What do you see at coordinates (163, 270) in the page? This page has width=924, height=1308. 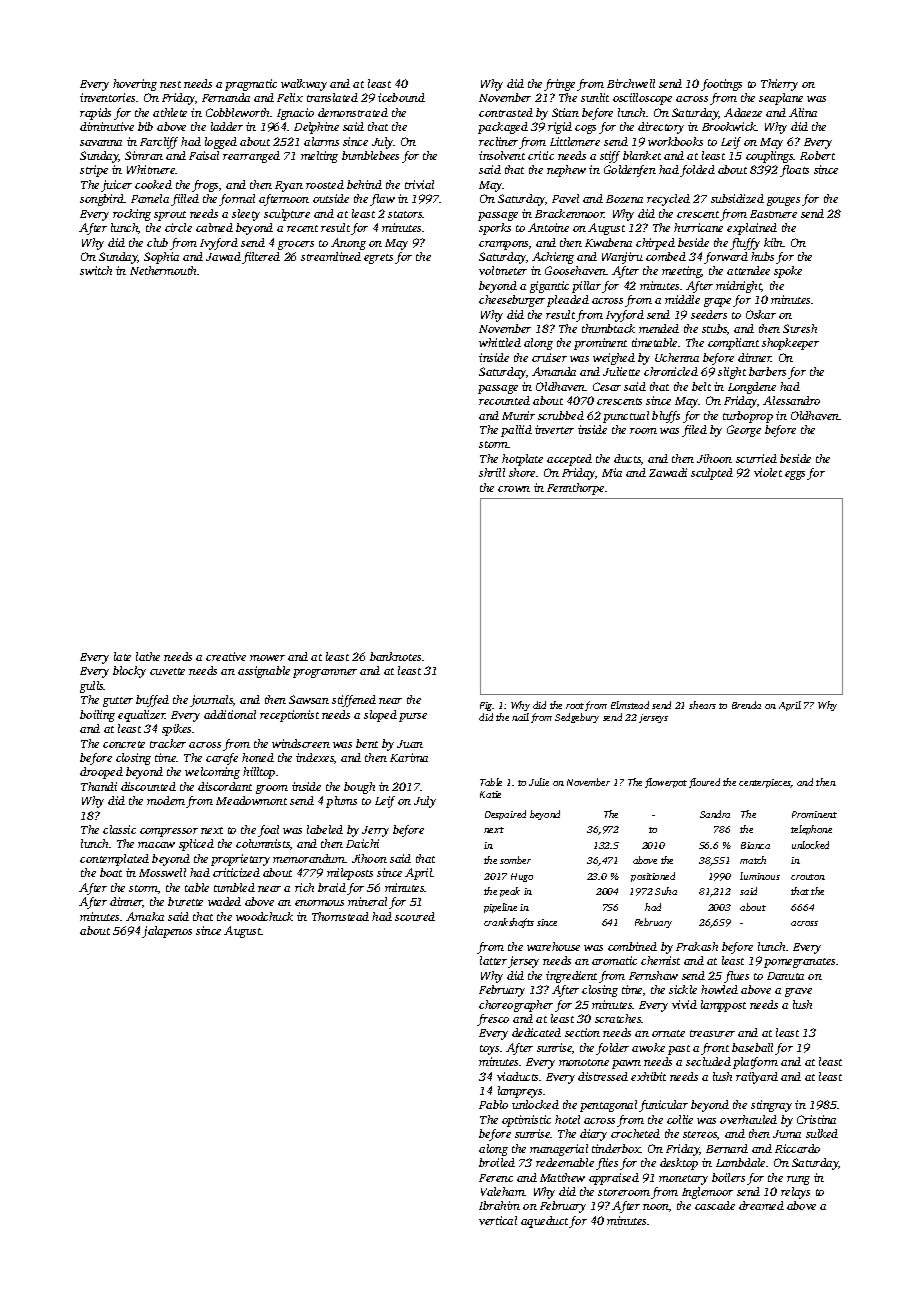 I see `Nethermouth` at bounding box center [163, 270].
